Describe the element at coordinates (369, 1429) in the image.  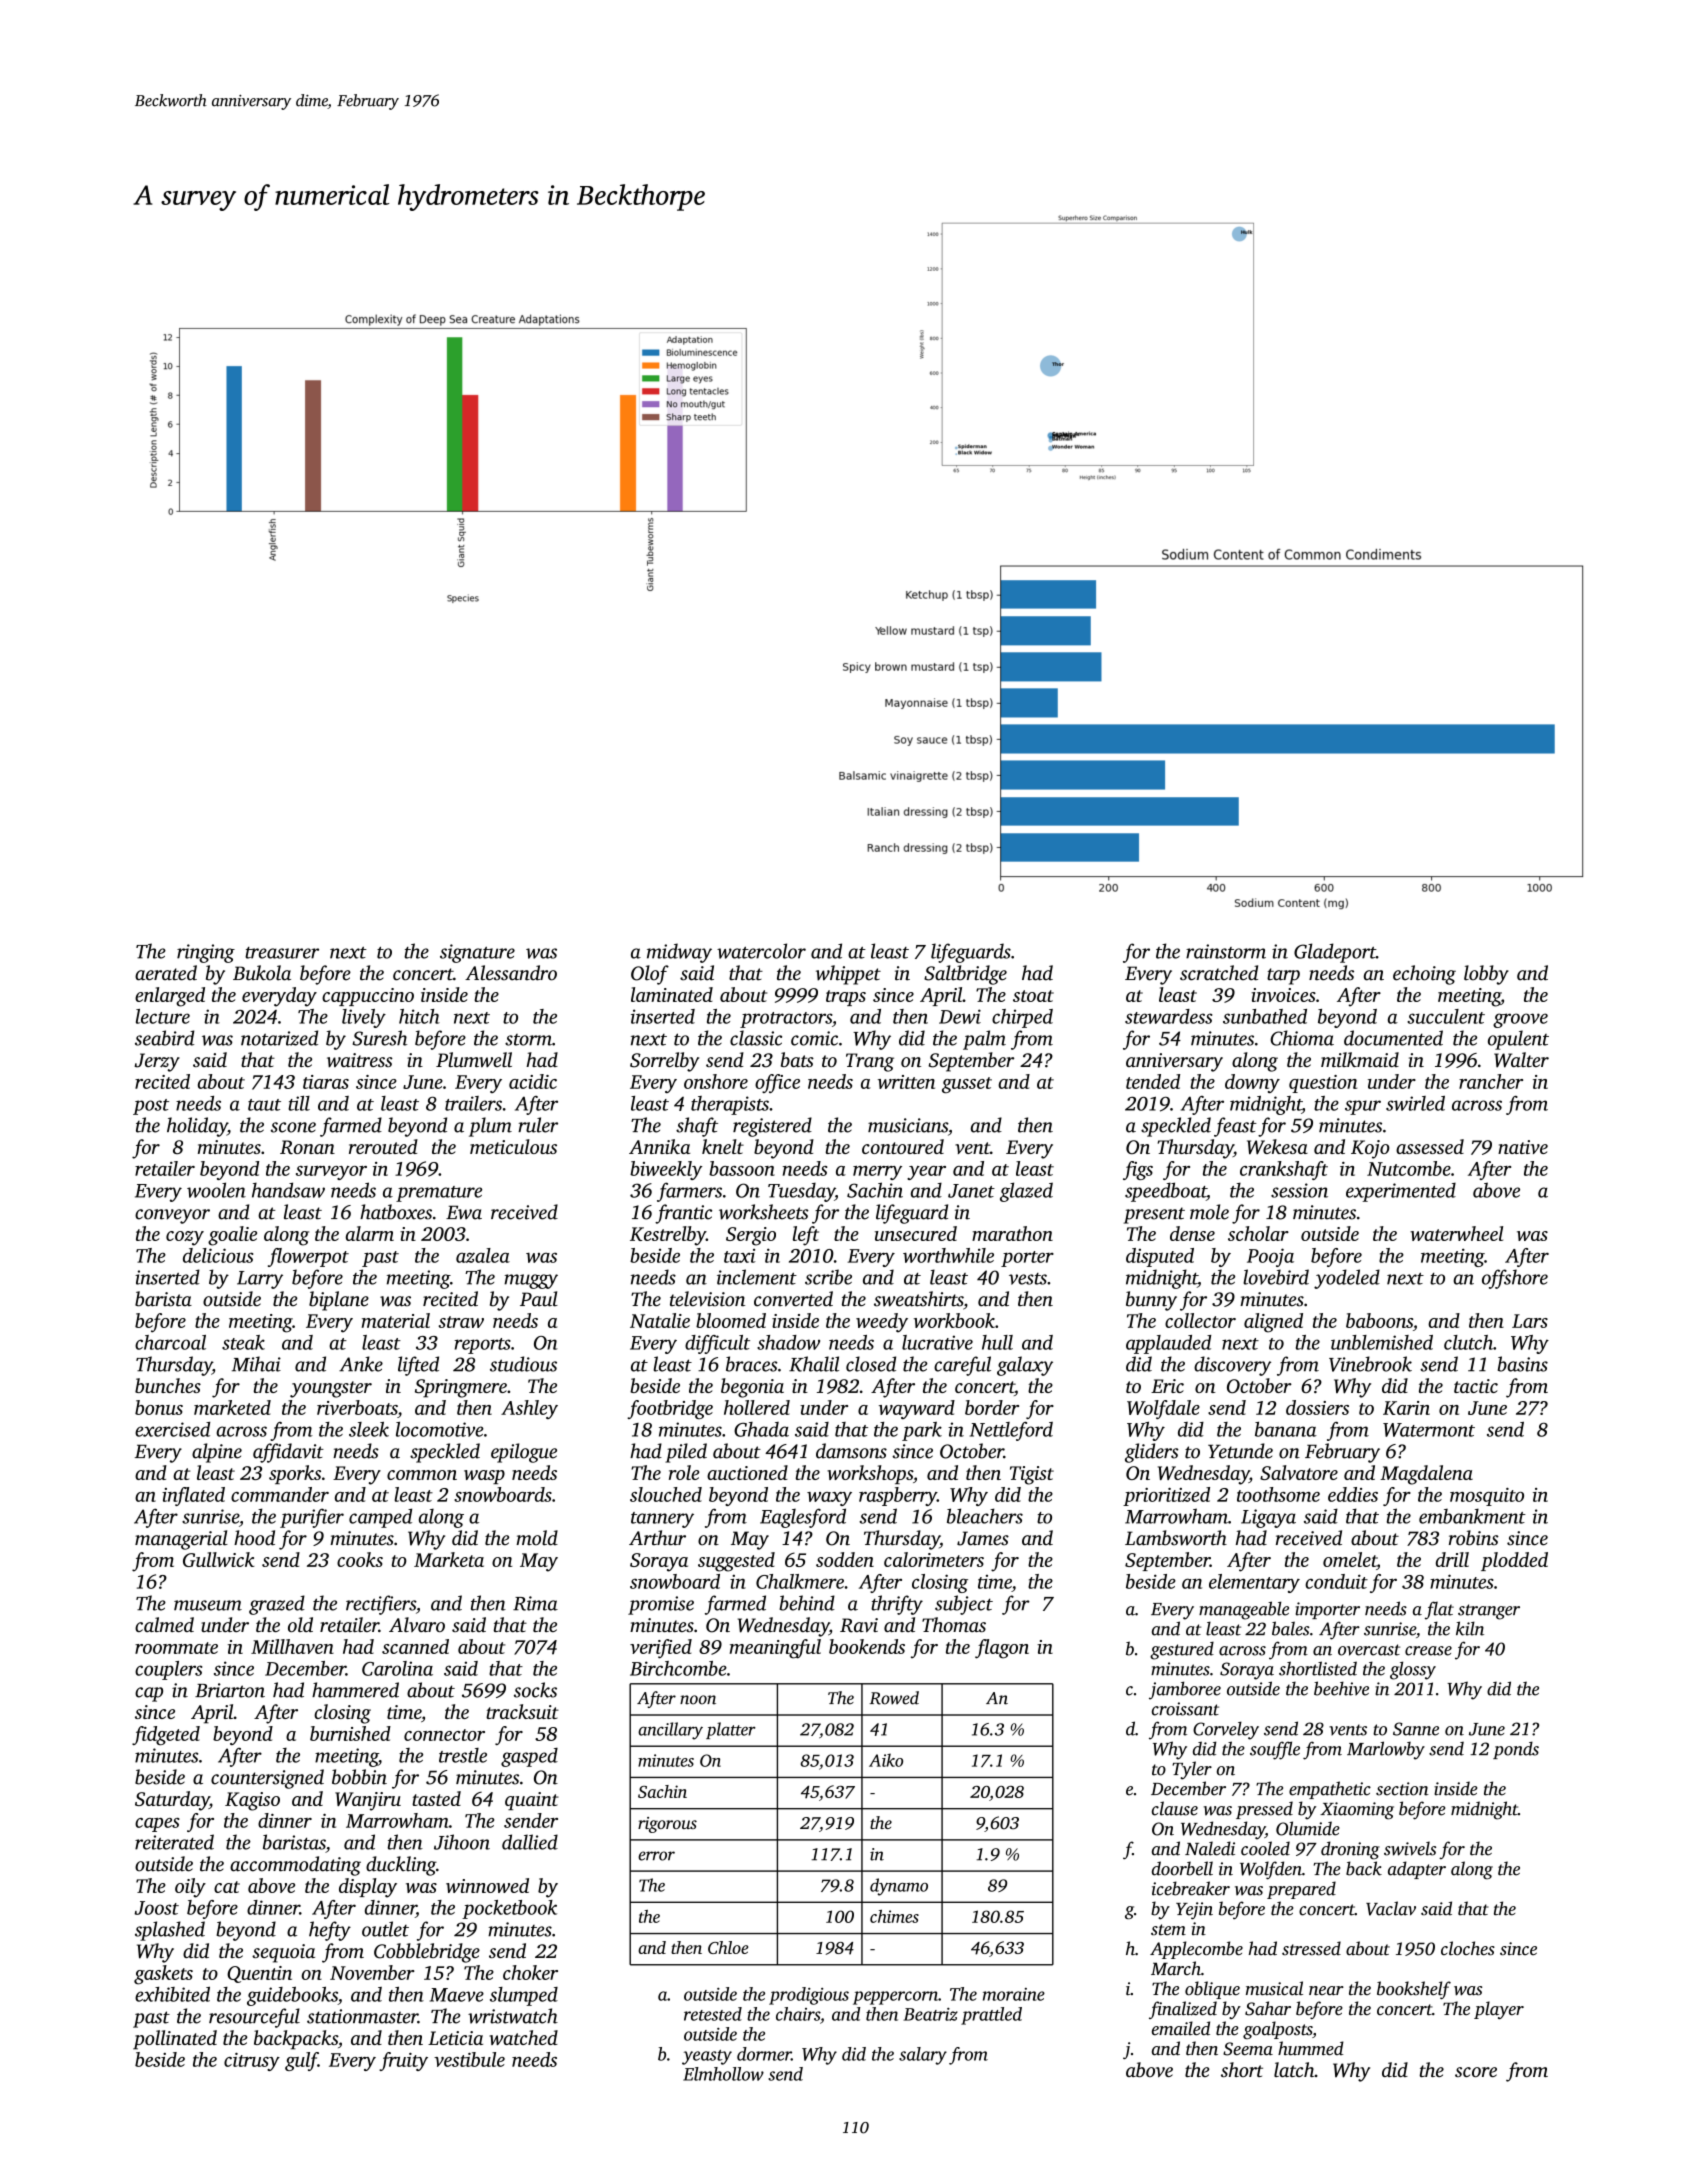
I see `sleek` at that location.
